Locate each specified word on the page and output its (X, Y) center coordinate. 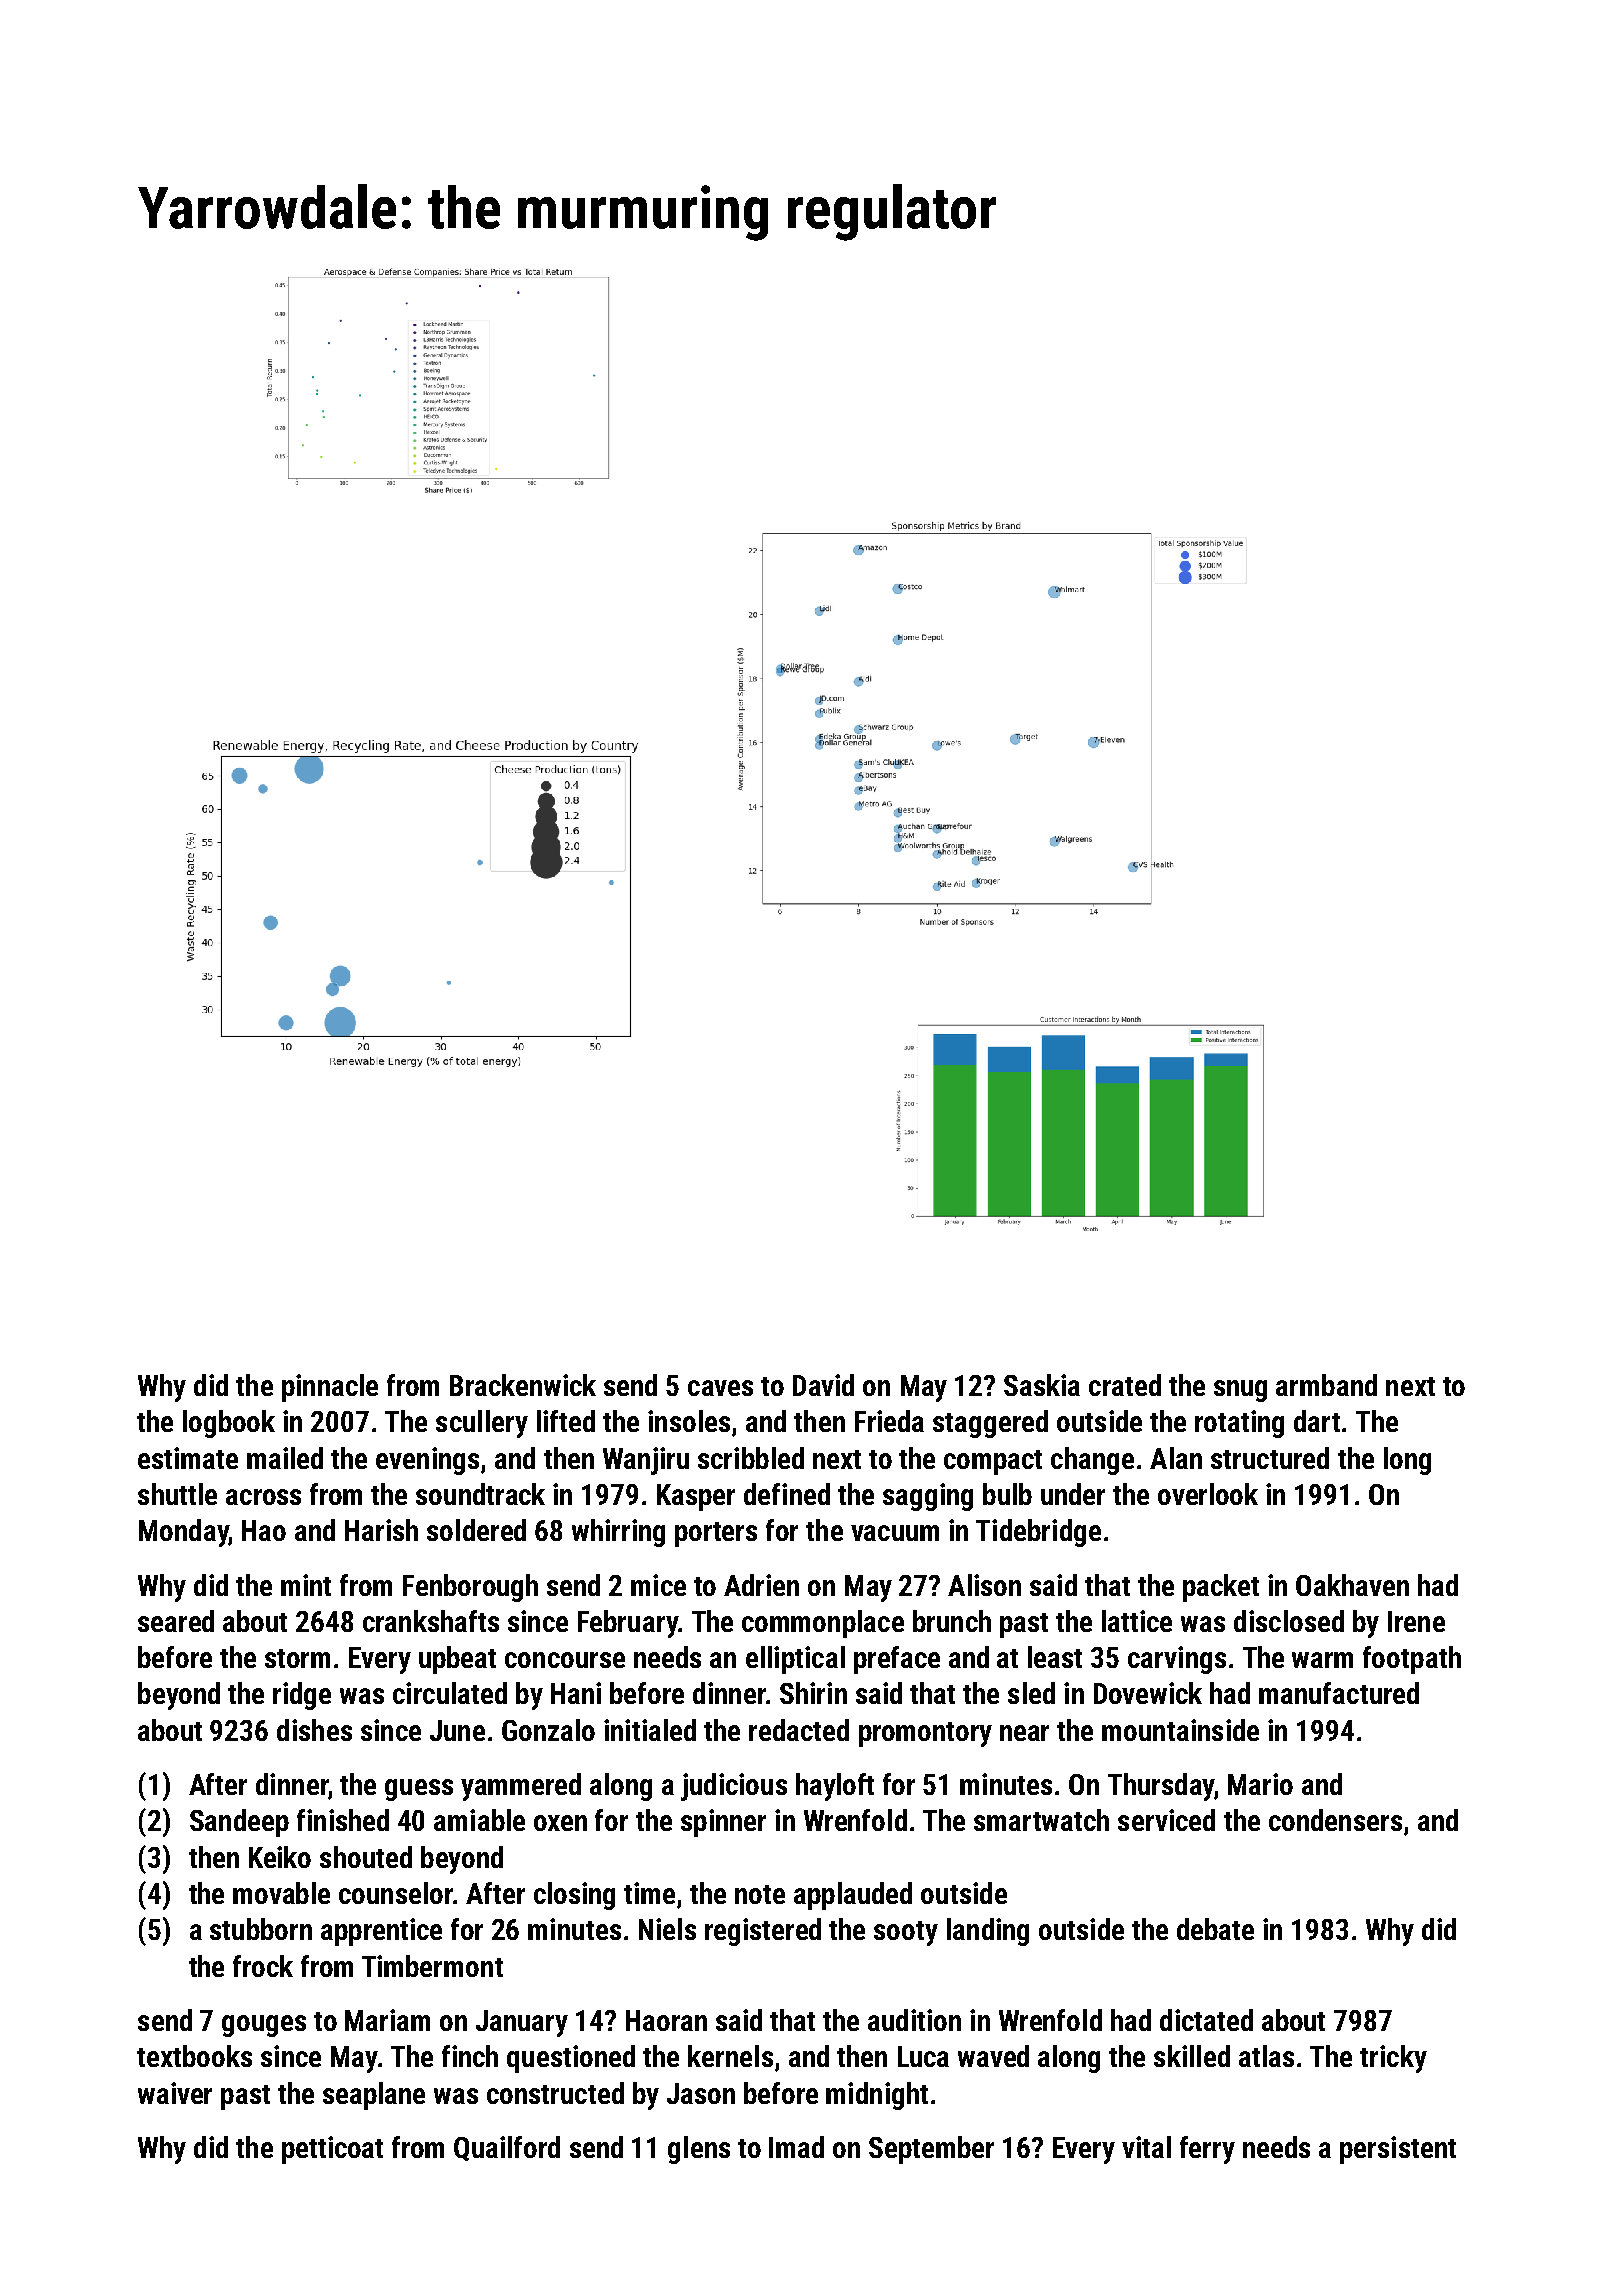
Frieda (889, 1421)
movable (281, 1893)
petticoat (332, 2150)
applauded (853, 1896)
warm (1322, 1660)
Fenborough (470, 1588)
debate (1215, 1929)
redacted (799, 1730)
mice (658, 1585)
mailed (285, 1458)
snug (1240, 1391)
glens (699, 2150)
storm (297, 1658)
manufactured (1339, 1693)
